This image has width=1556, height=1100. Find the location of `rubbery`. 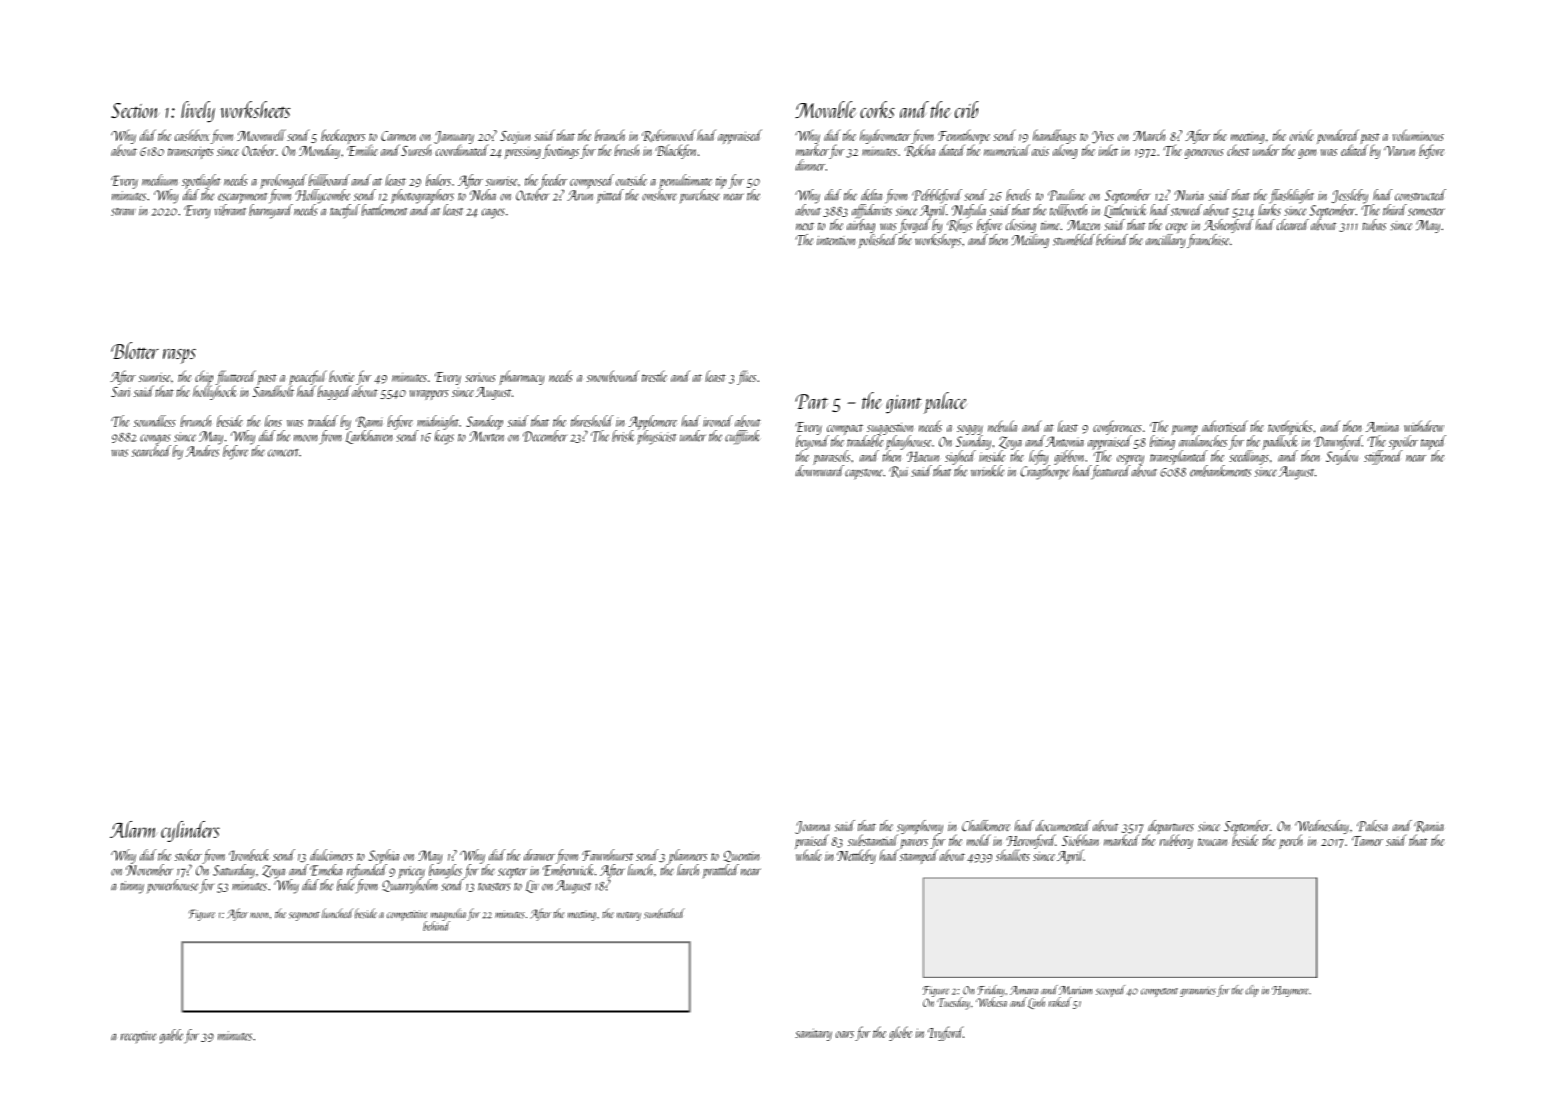

rubbery is located at coordinates (1176, 842).
